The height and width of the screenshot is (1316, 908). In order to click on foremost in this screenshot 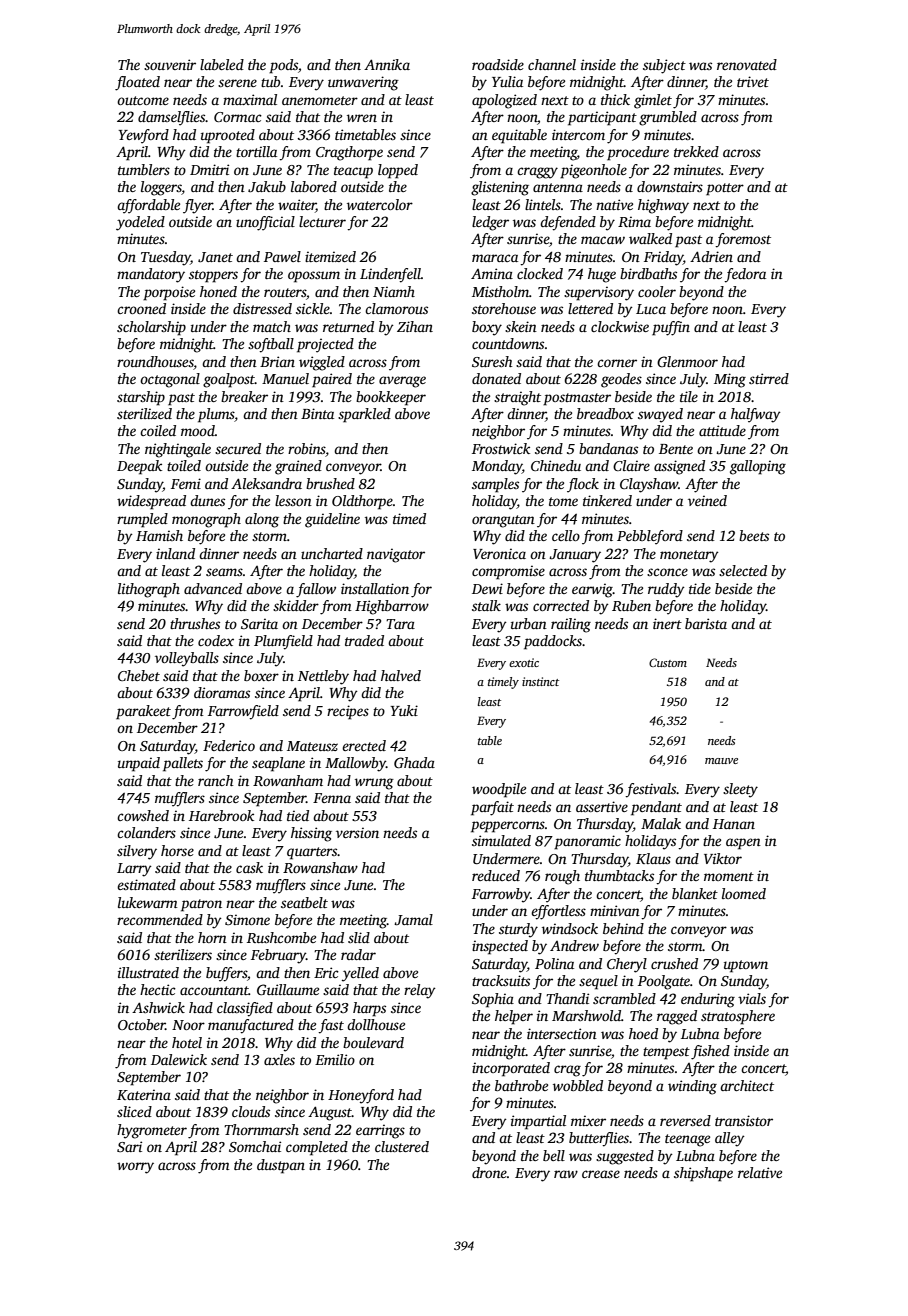, I will do `click(743, 240)`.
